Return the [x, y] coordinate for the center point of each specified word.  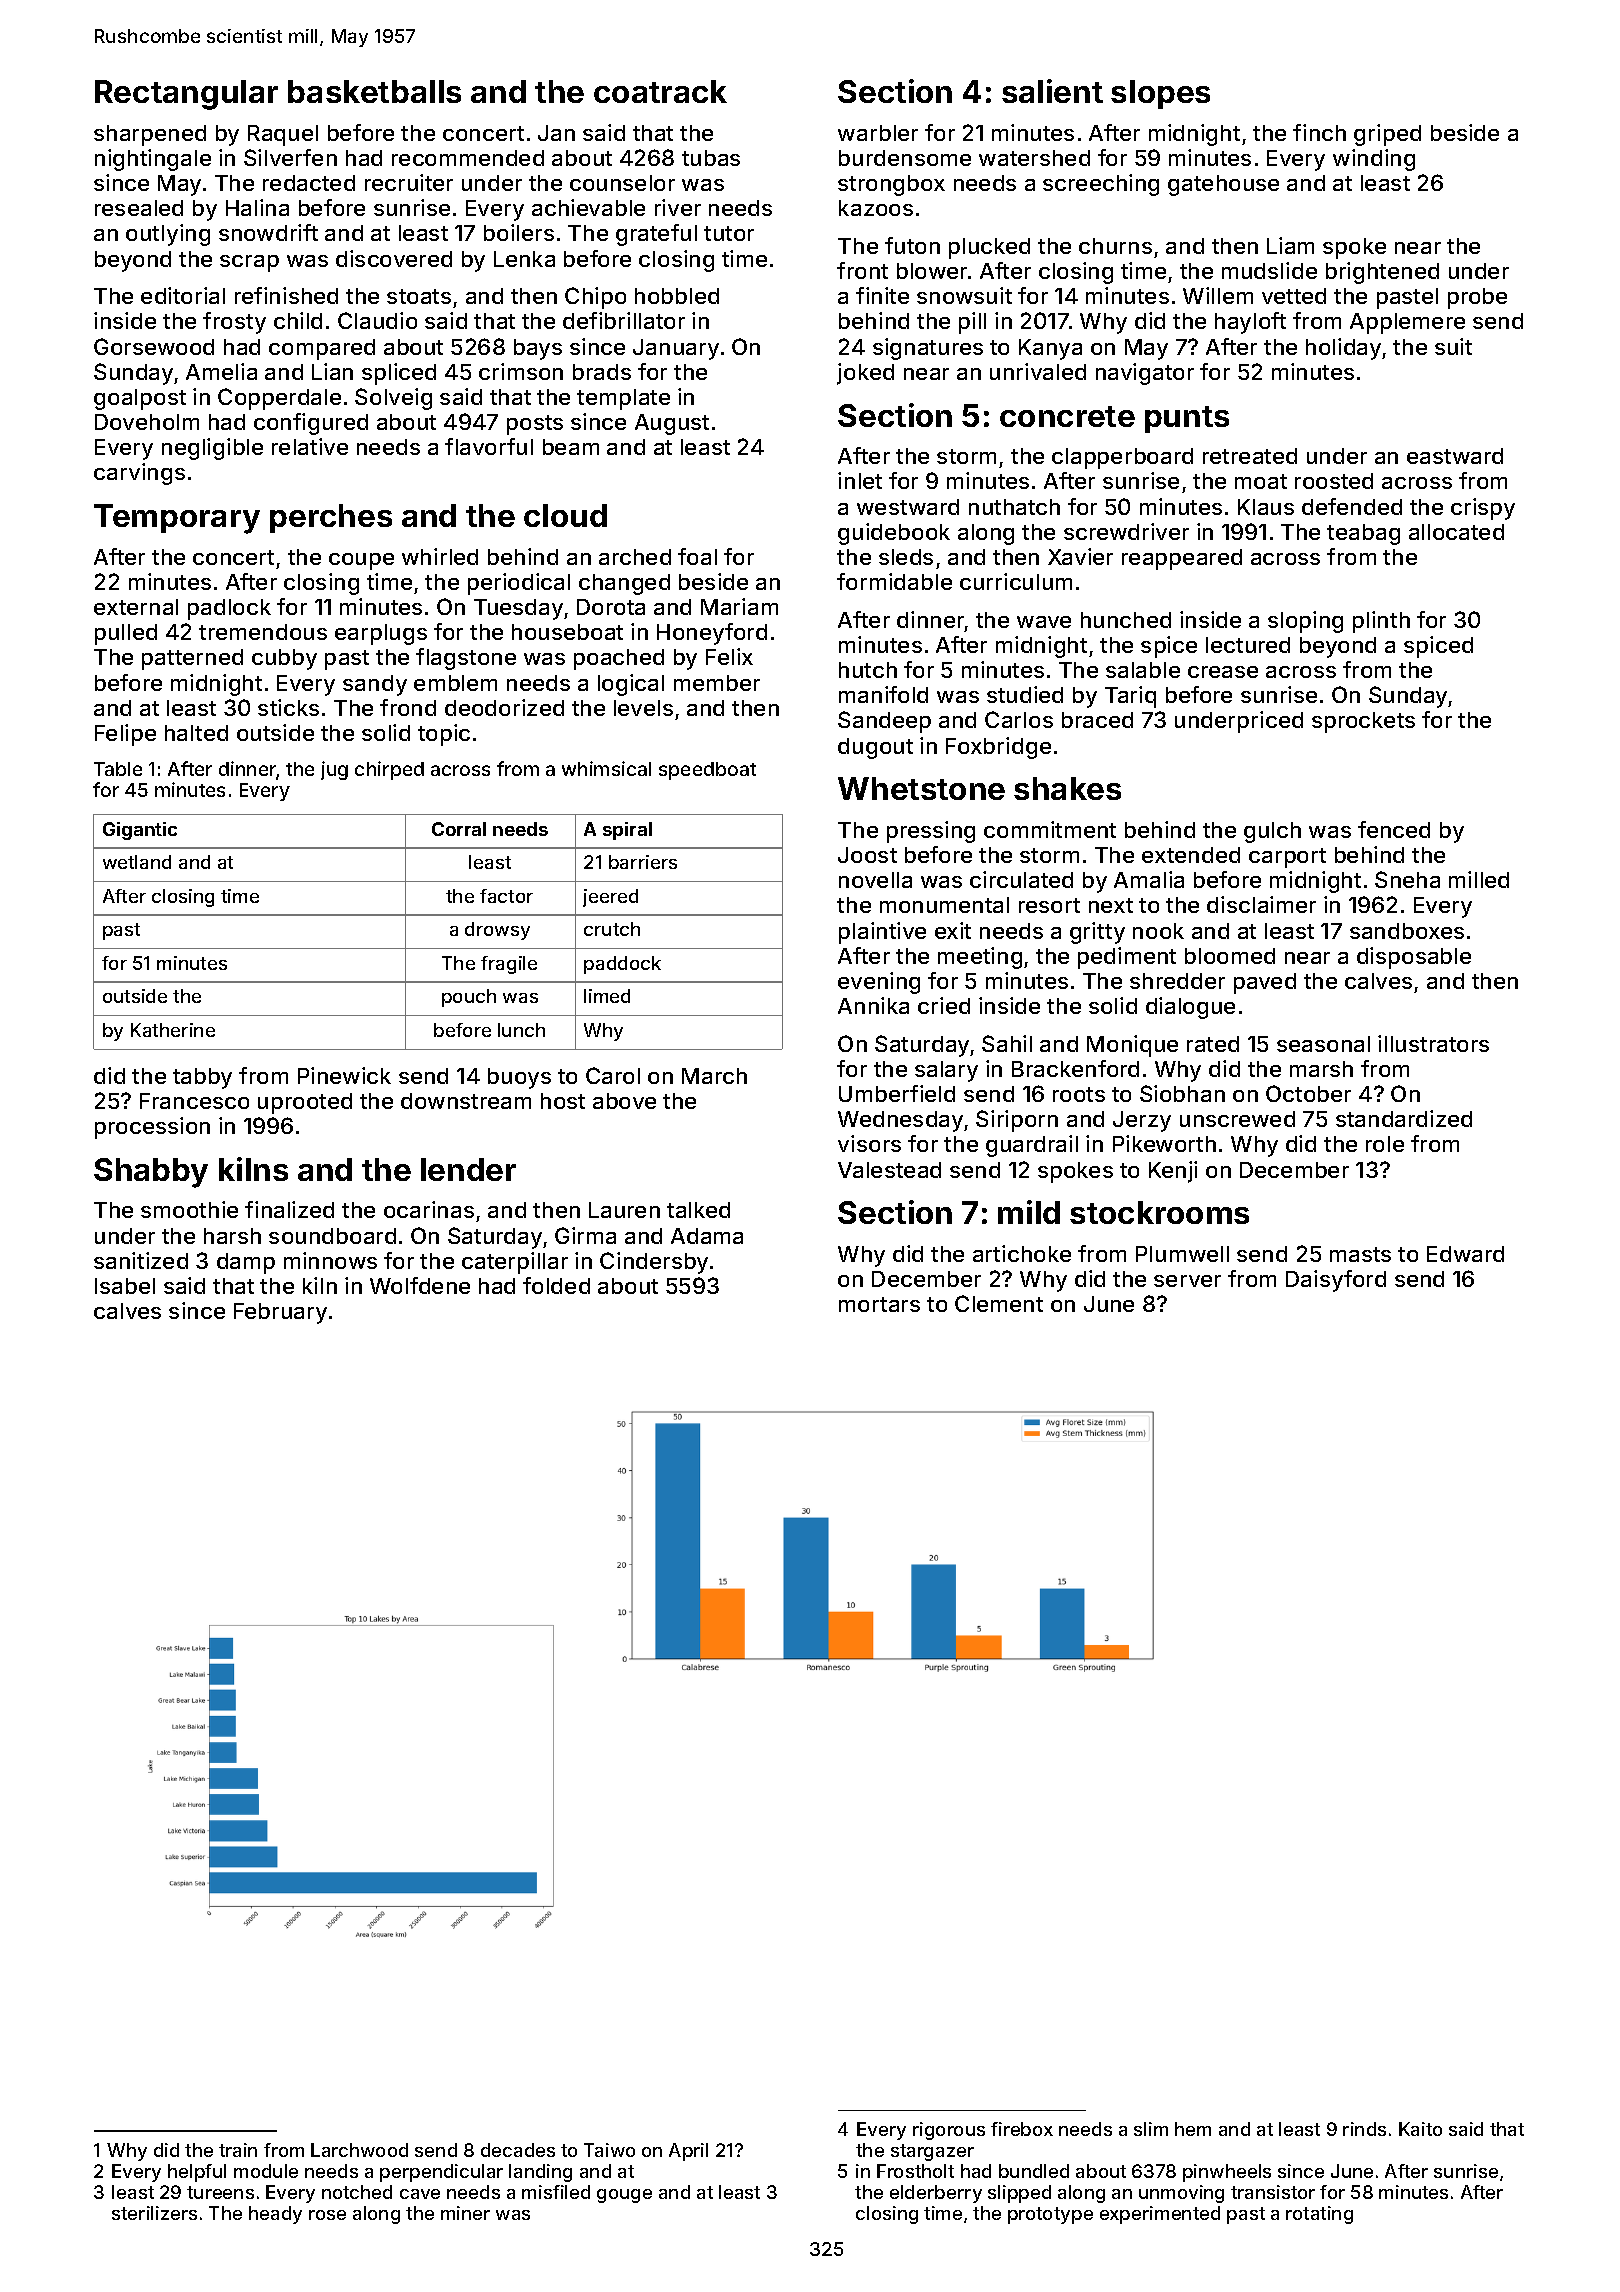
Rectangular [186, 95]
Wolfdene [420, 1285]
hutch [868, 670]
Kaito [1420, 2129]
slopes [1160, 94]
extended [1191, 855]
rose [327, 2215]
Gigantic [140, 831]
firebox [1022, 2129]
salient [1052, 91]
